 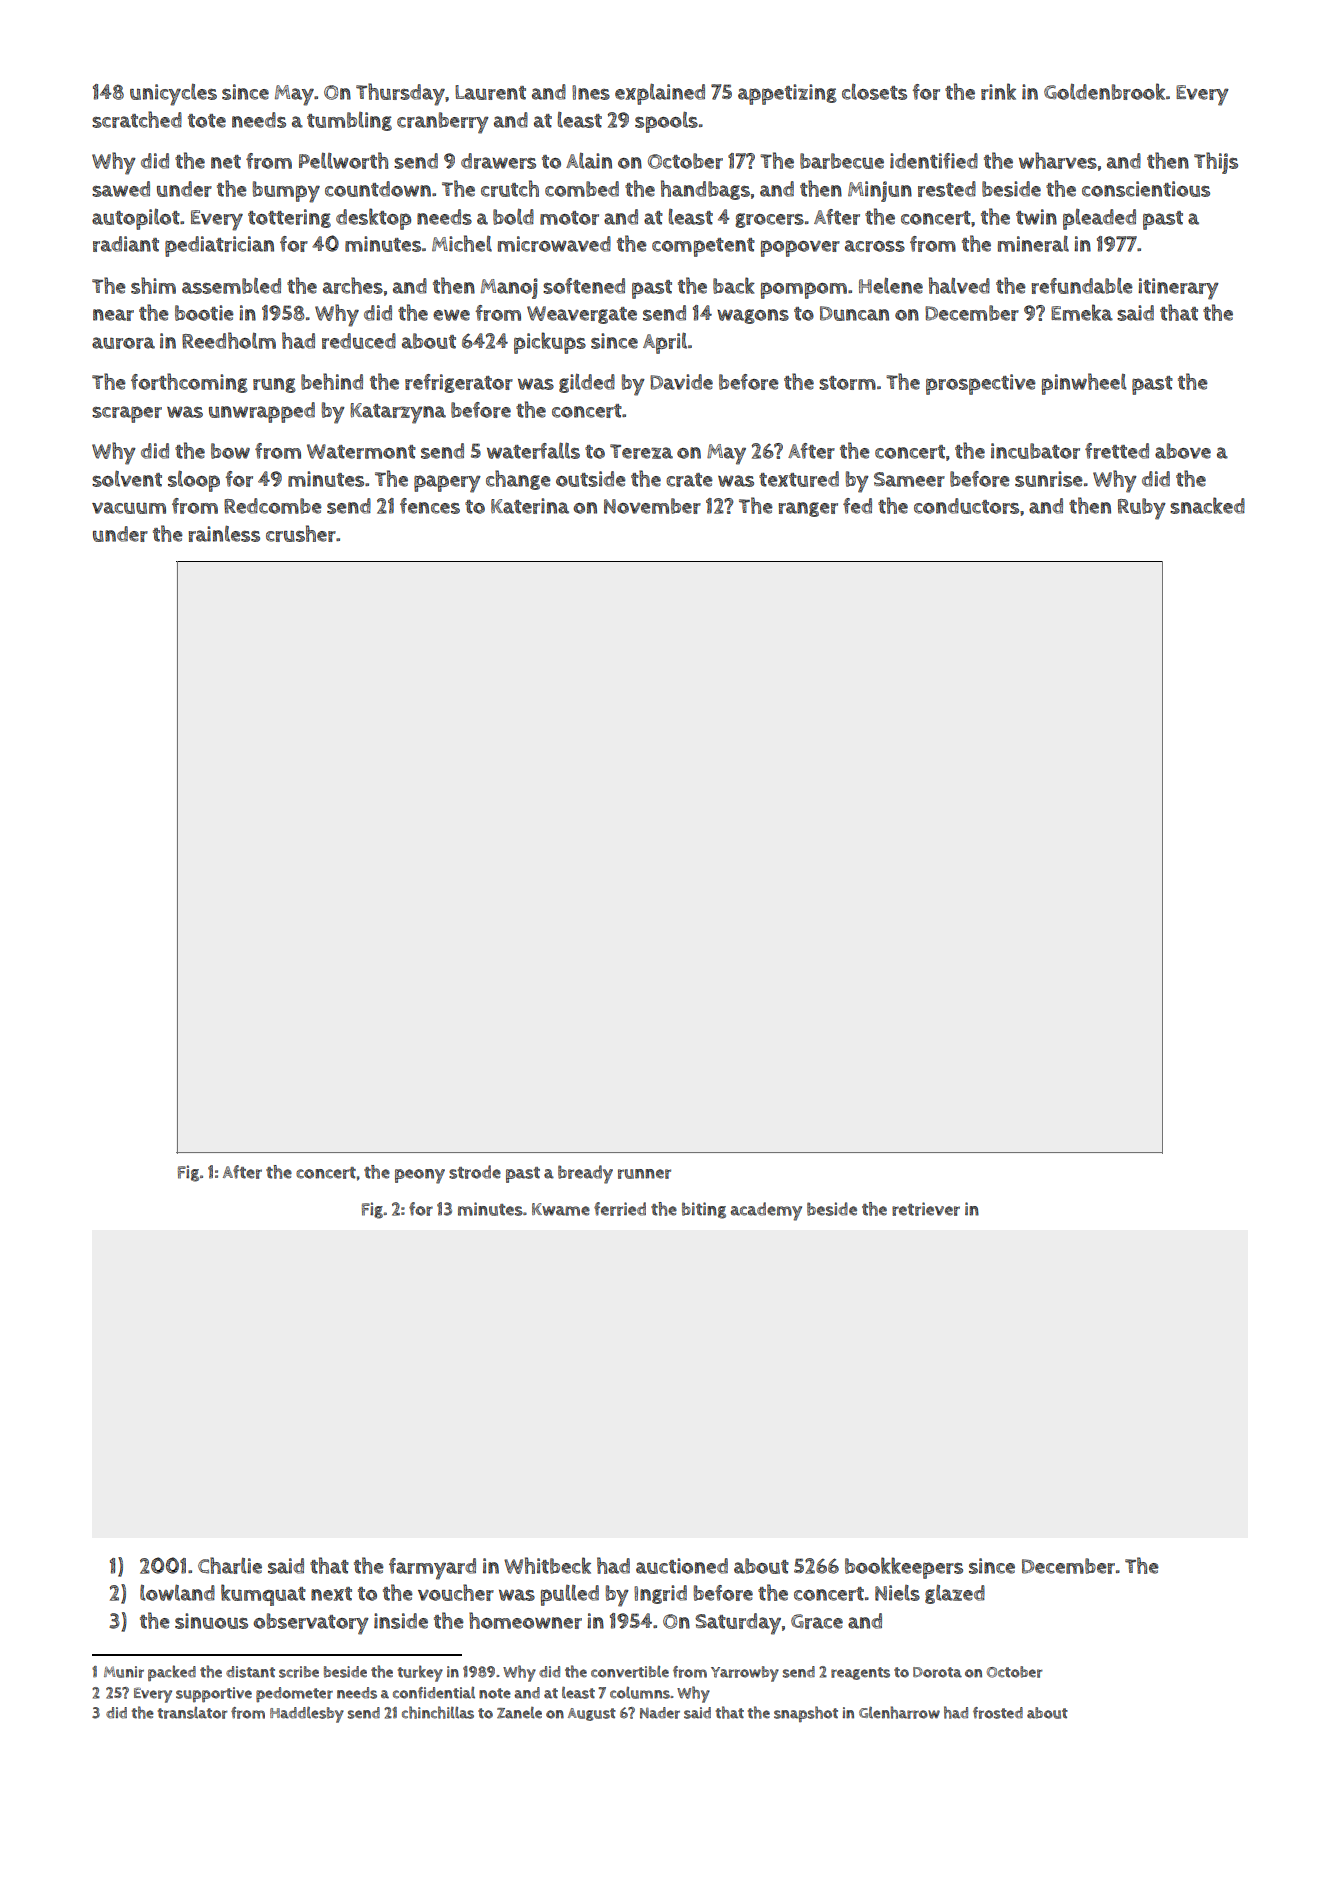 What do you see at coordinates (1104, 91) in the document?
I see `Goldenbrook` at bounding box center [1104, 91].
